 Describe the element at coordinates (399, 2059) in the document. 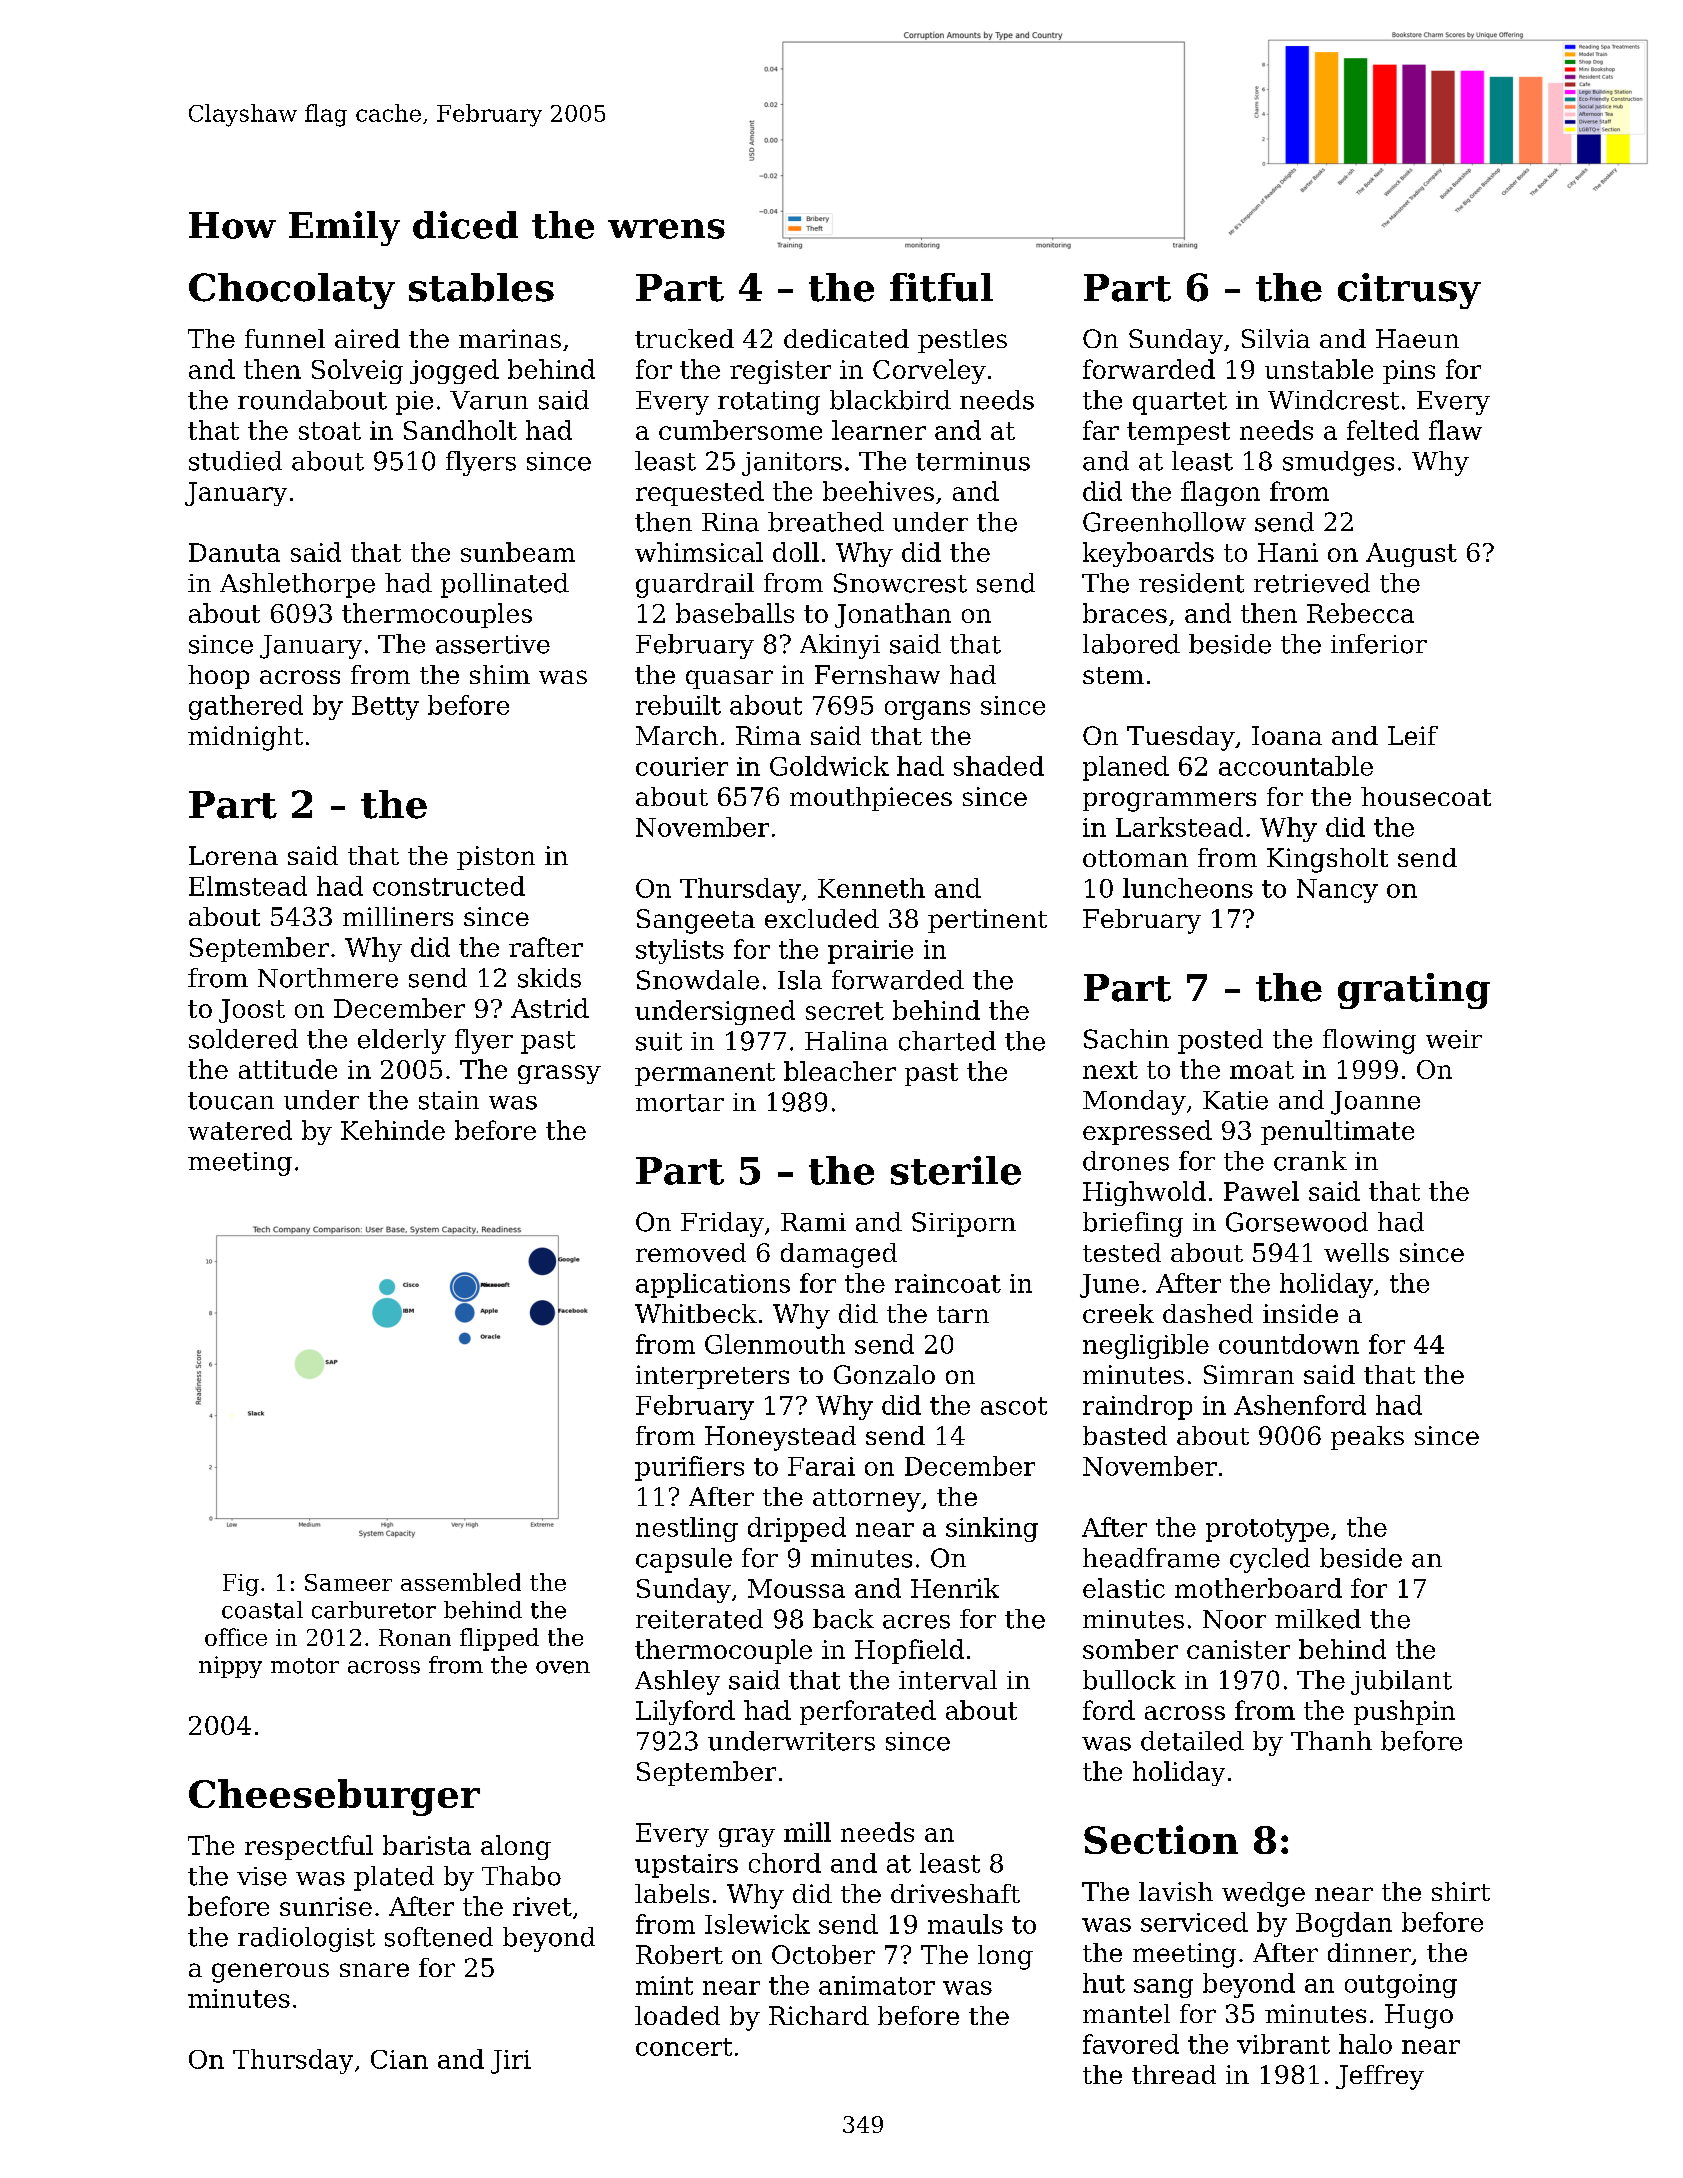

I see `Cian` at that location.
